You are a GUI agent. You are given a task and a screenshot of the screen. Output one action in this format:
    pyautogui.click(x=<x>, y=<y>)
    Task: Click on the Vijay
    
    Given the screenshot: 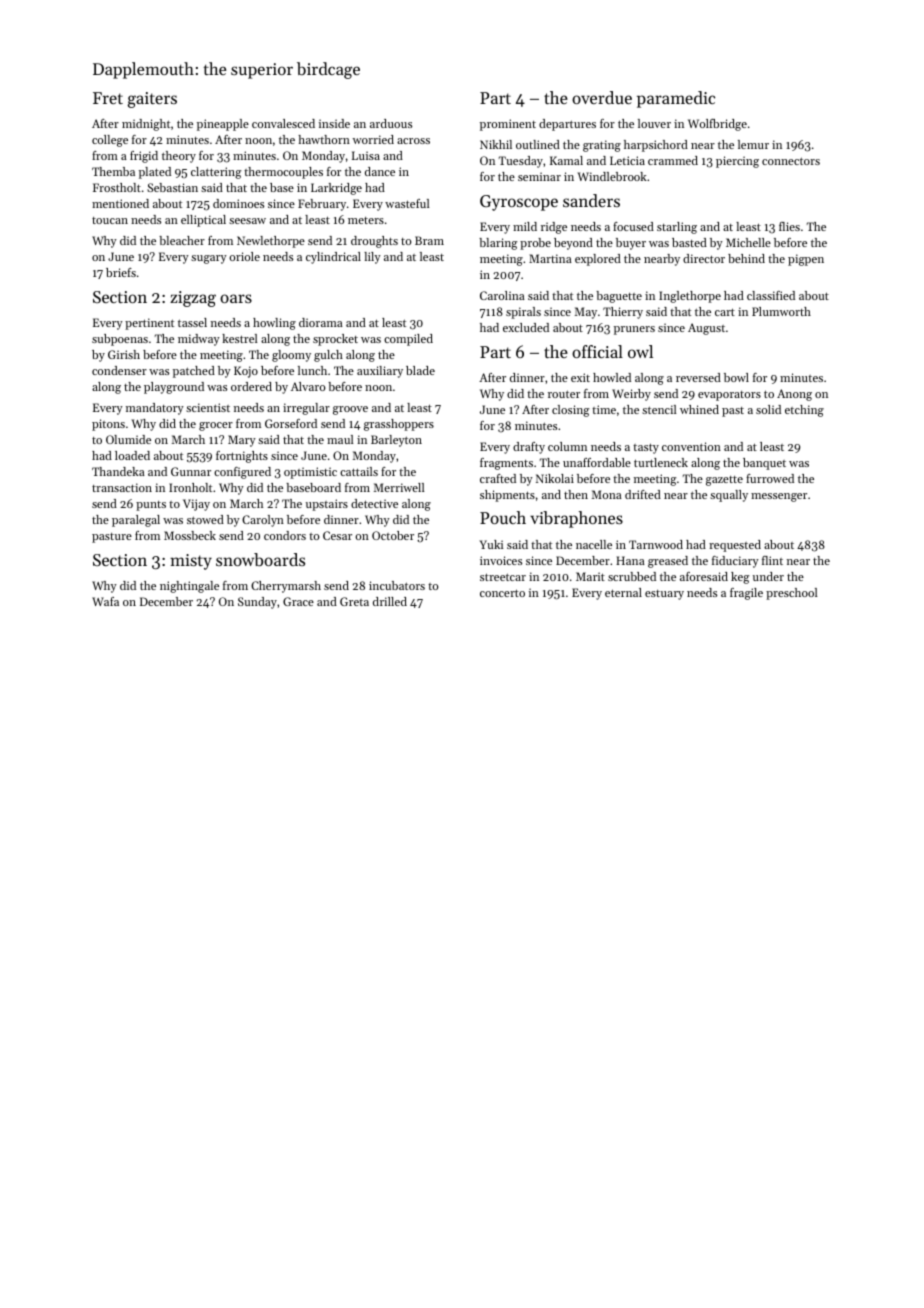 What is the action you would take?
    pyautogui.click(x=196, y=505)
